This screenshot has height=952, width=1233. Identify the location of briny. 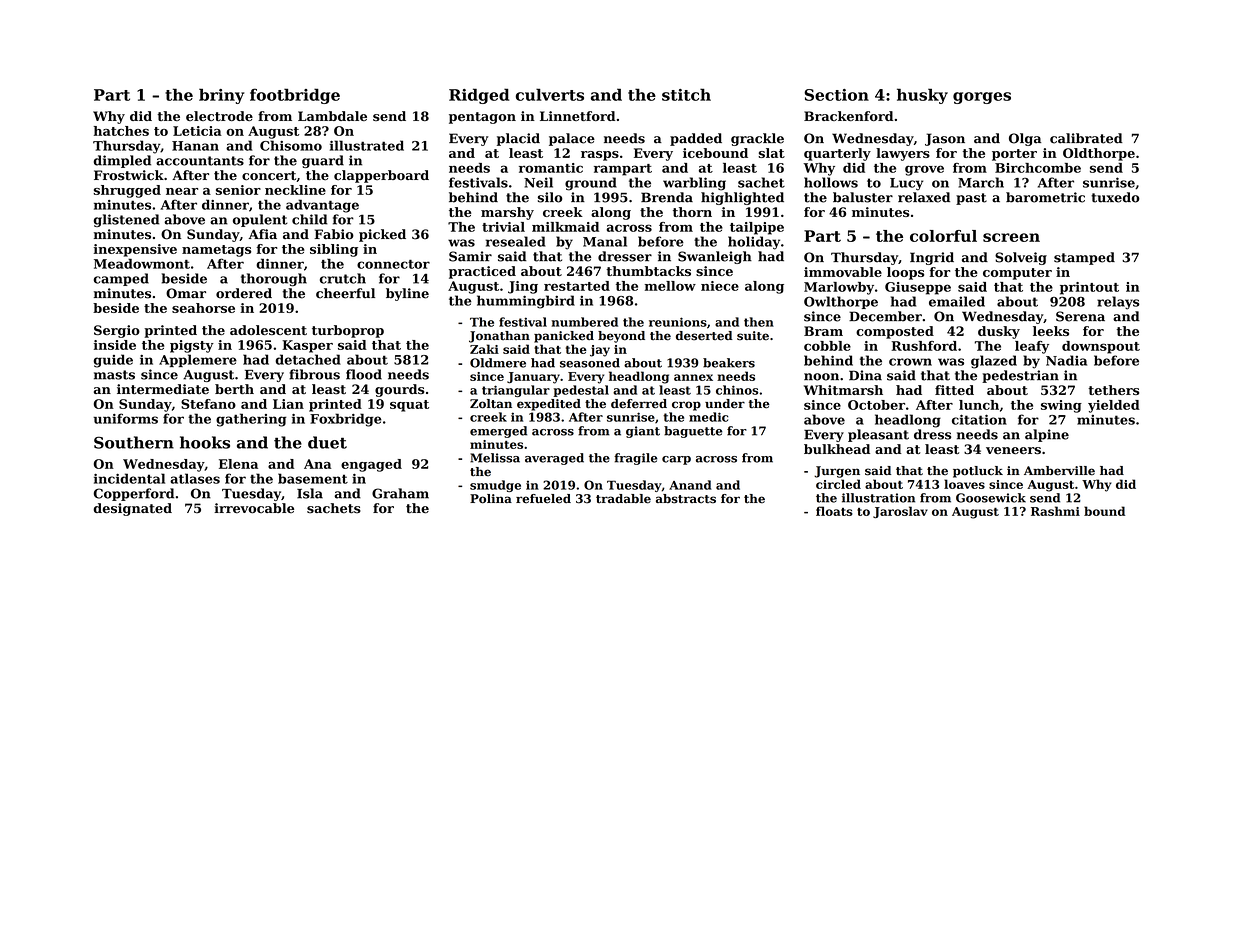
(221, 96).
